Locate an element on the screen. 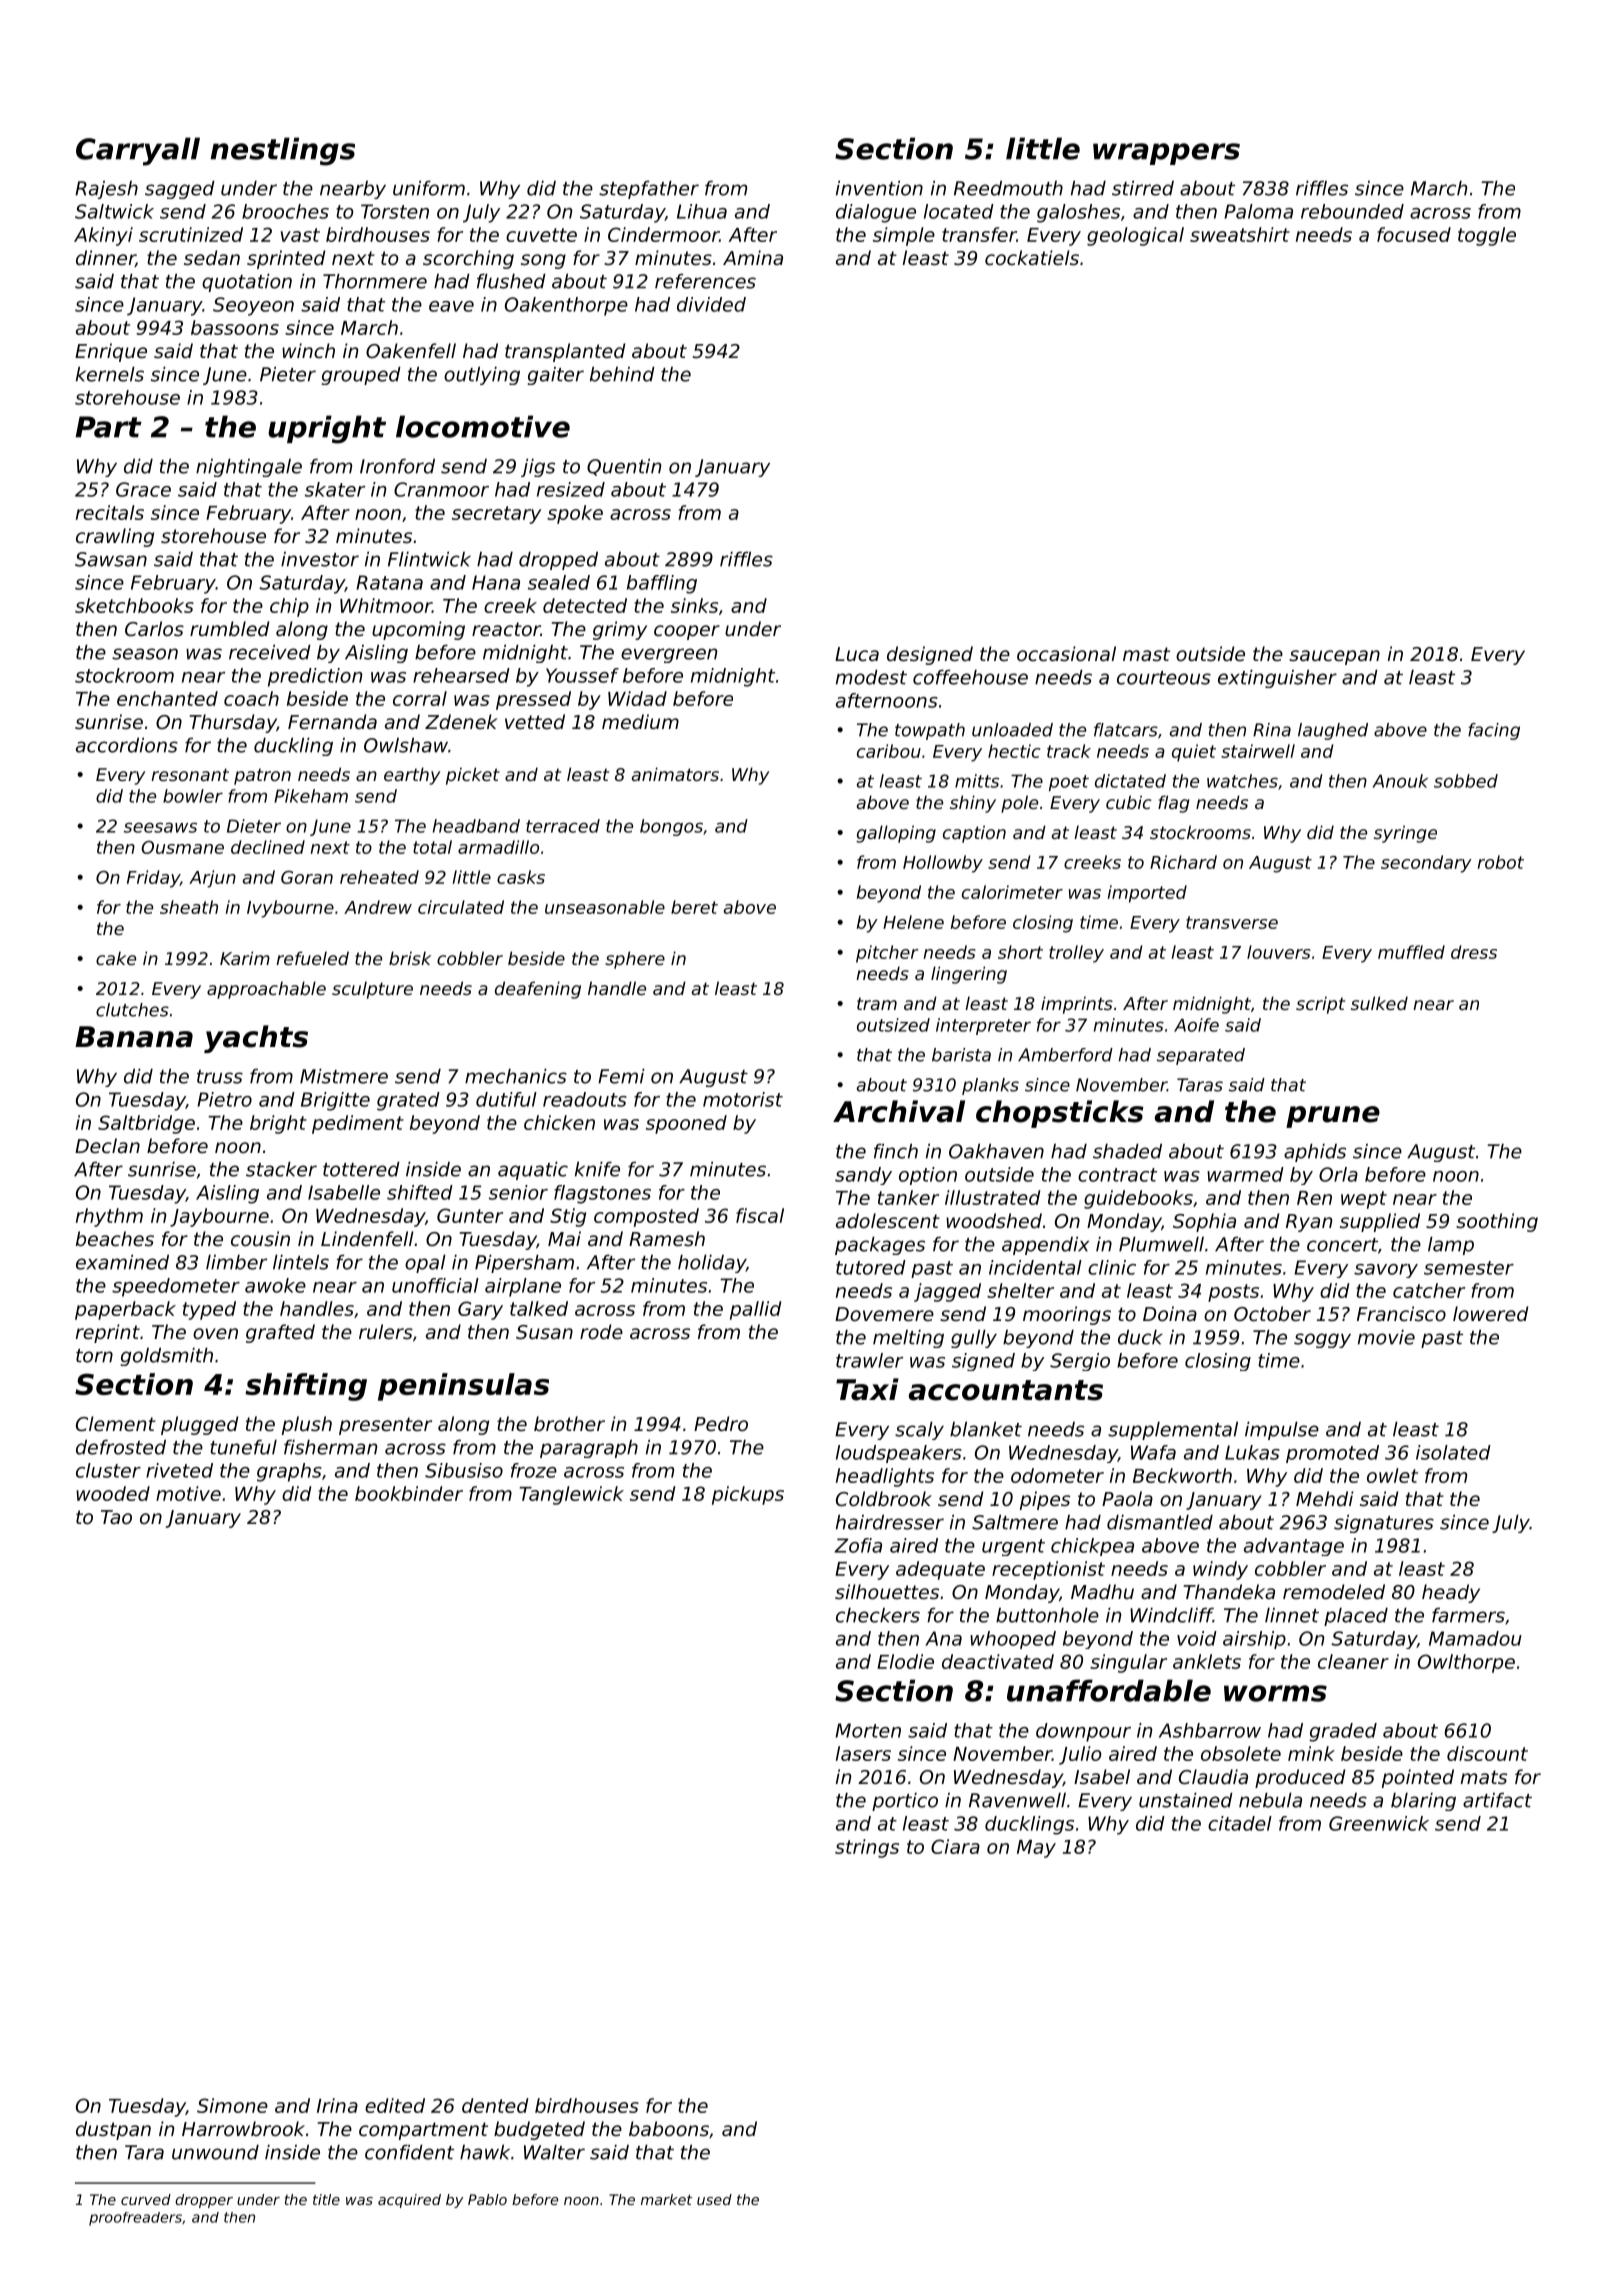 The image size is (1620, 2292). Tao is located at coordinates (116, 1517).
